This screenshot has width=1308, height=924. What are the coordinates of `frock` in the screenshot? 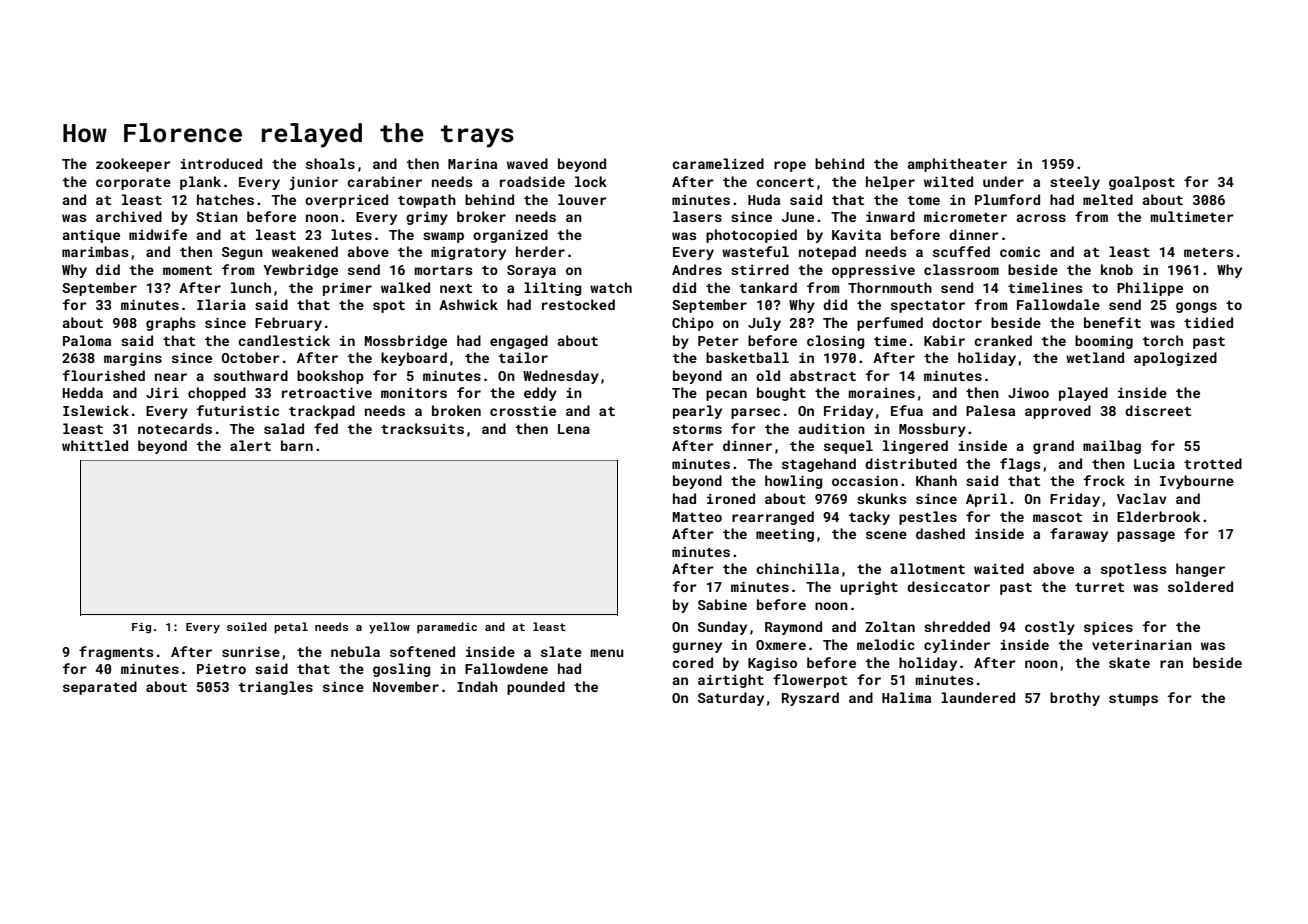 It's located at (1104, 480).
